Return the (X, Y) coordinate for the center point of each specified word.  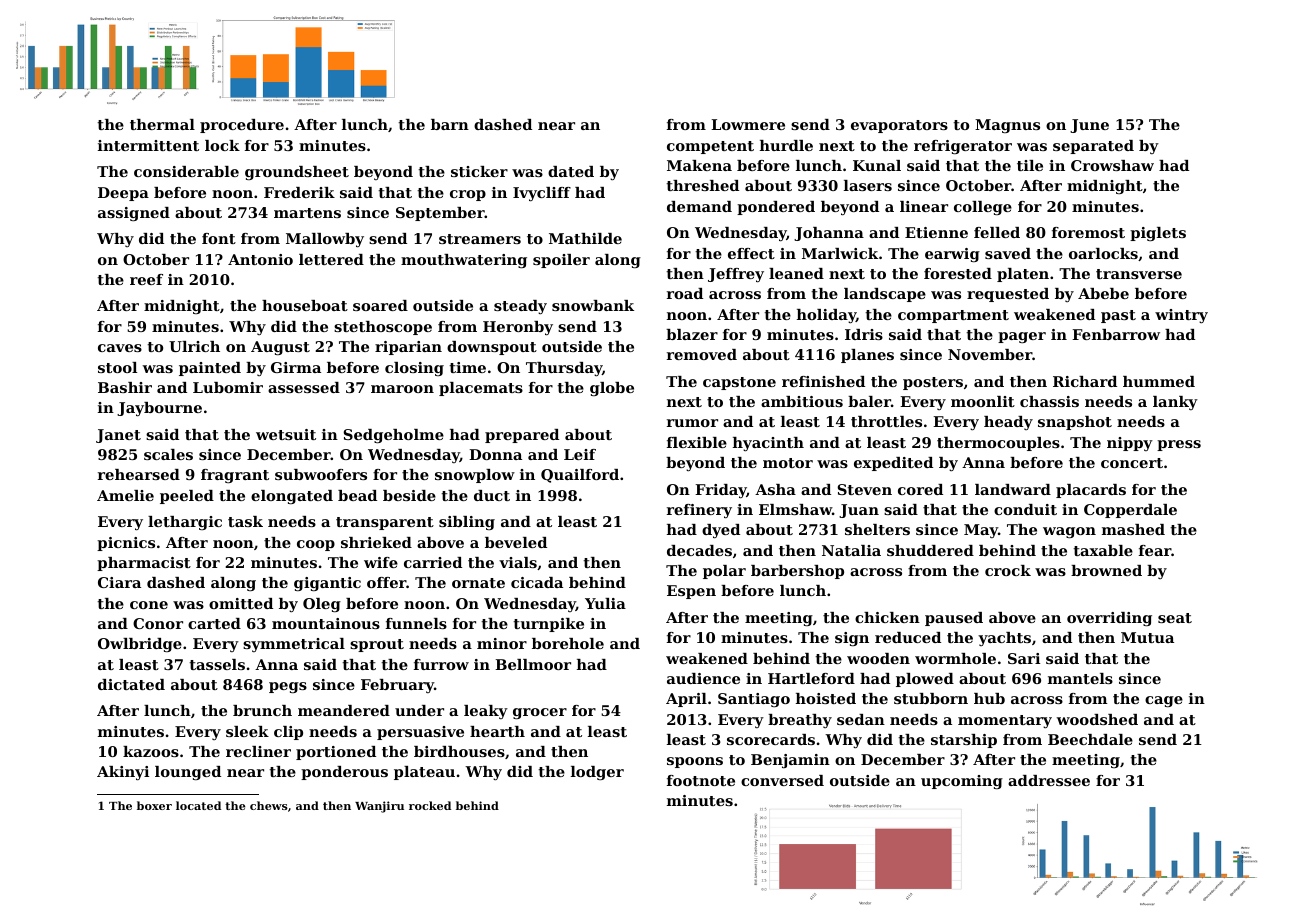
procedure (242, 126)
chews (269, 805)
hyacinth (768, 444)
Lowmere (748, 124)
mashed (1133, 529)
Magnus (1007, 126)
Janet (118, 436)
